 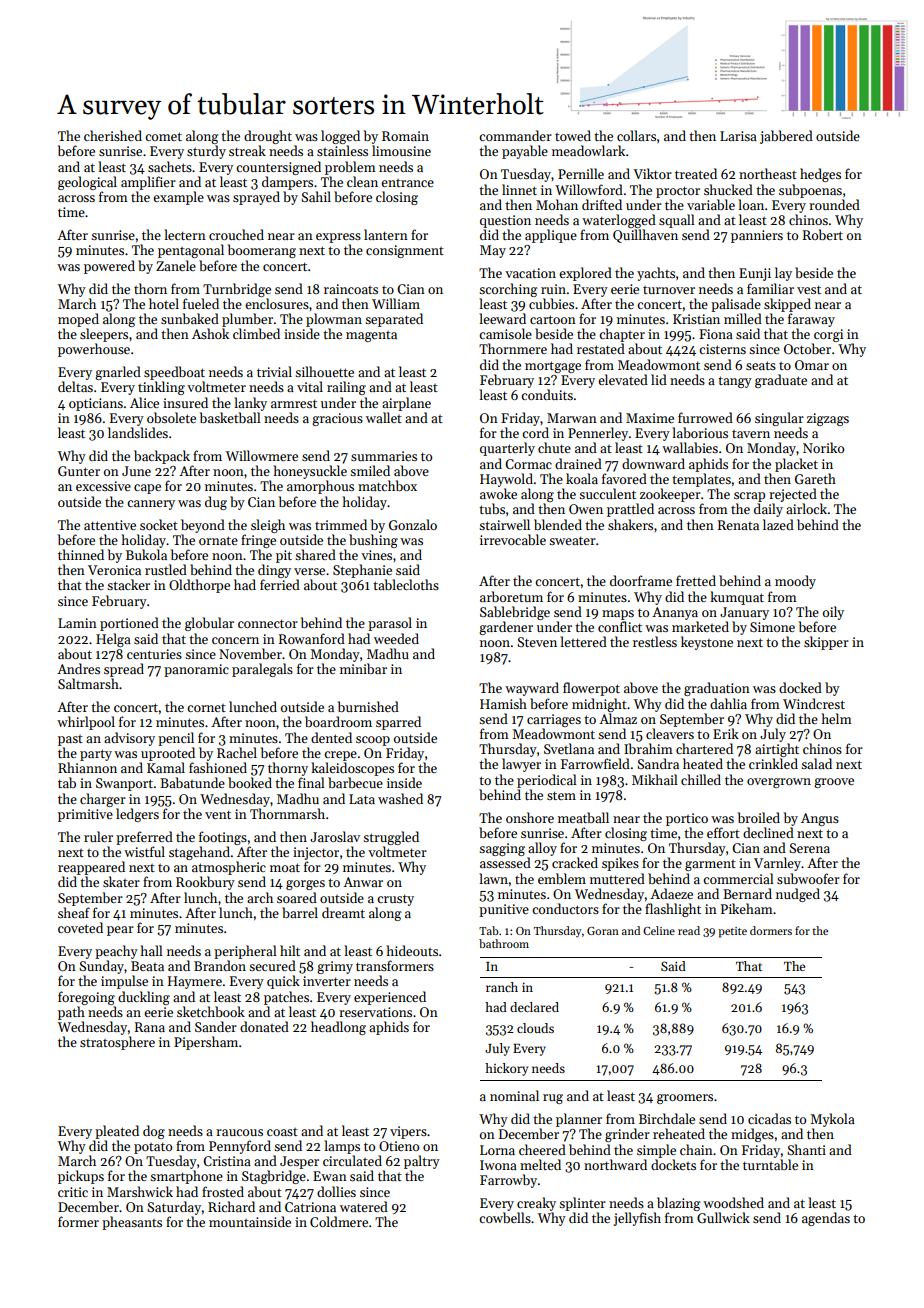 What do you see at coordinates (826, 643) in the screenshot?
I see `skipper` at bounding box center [826, 643].
